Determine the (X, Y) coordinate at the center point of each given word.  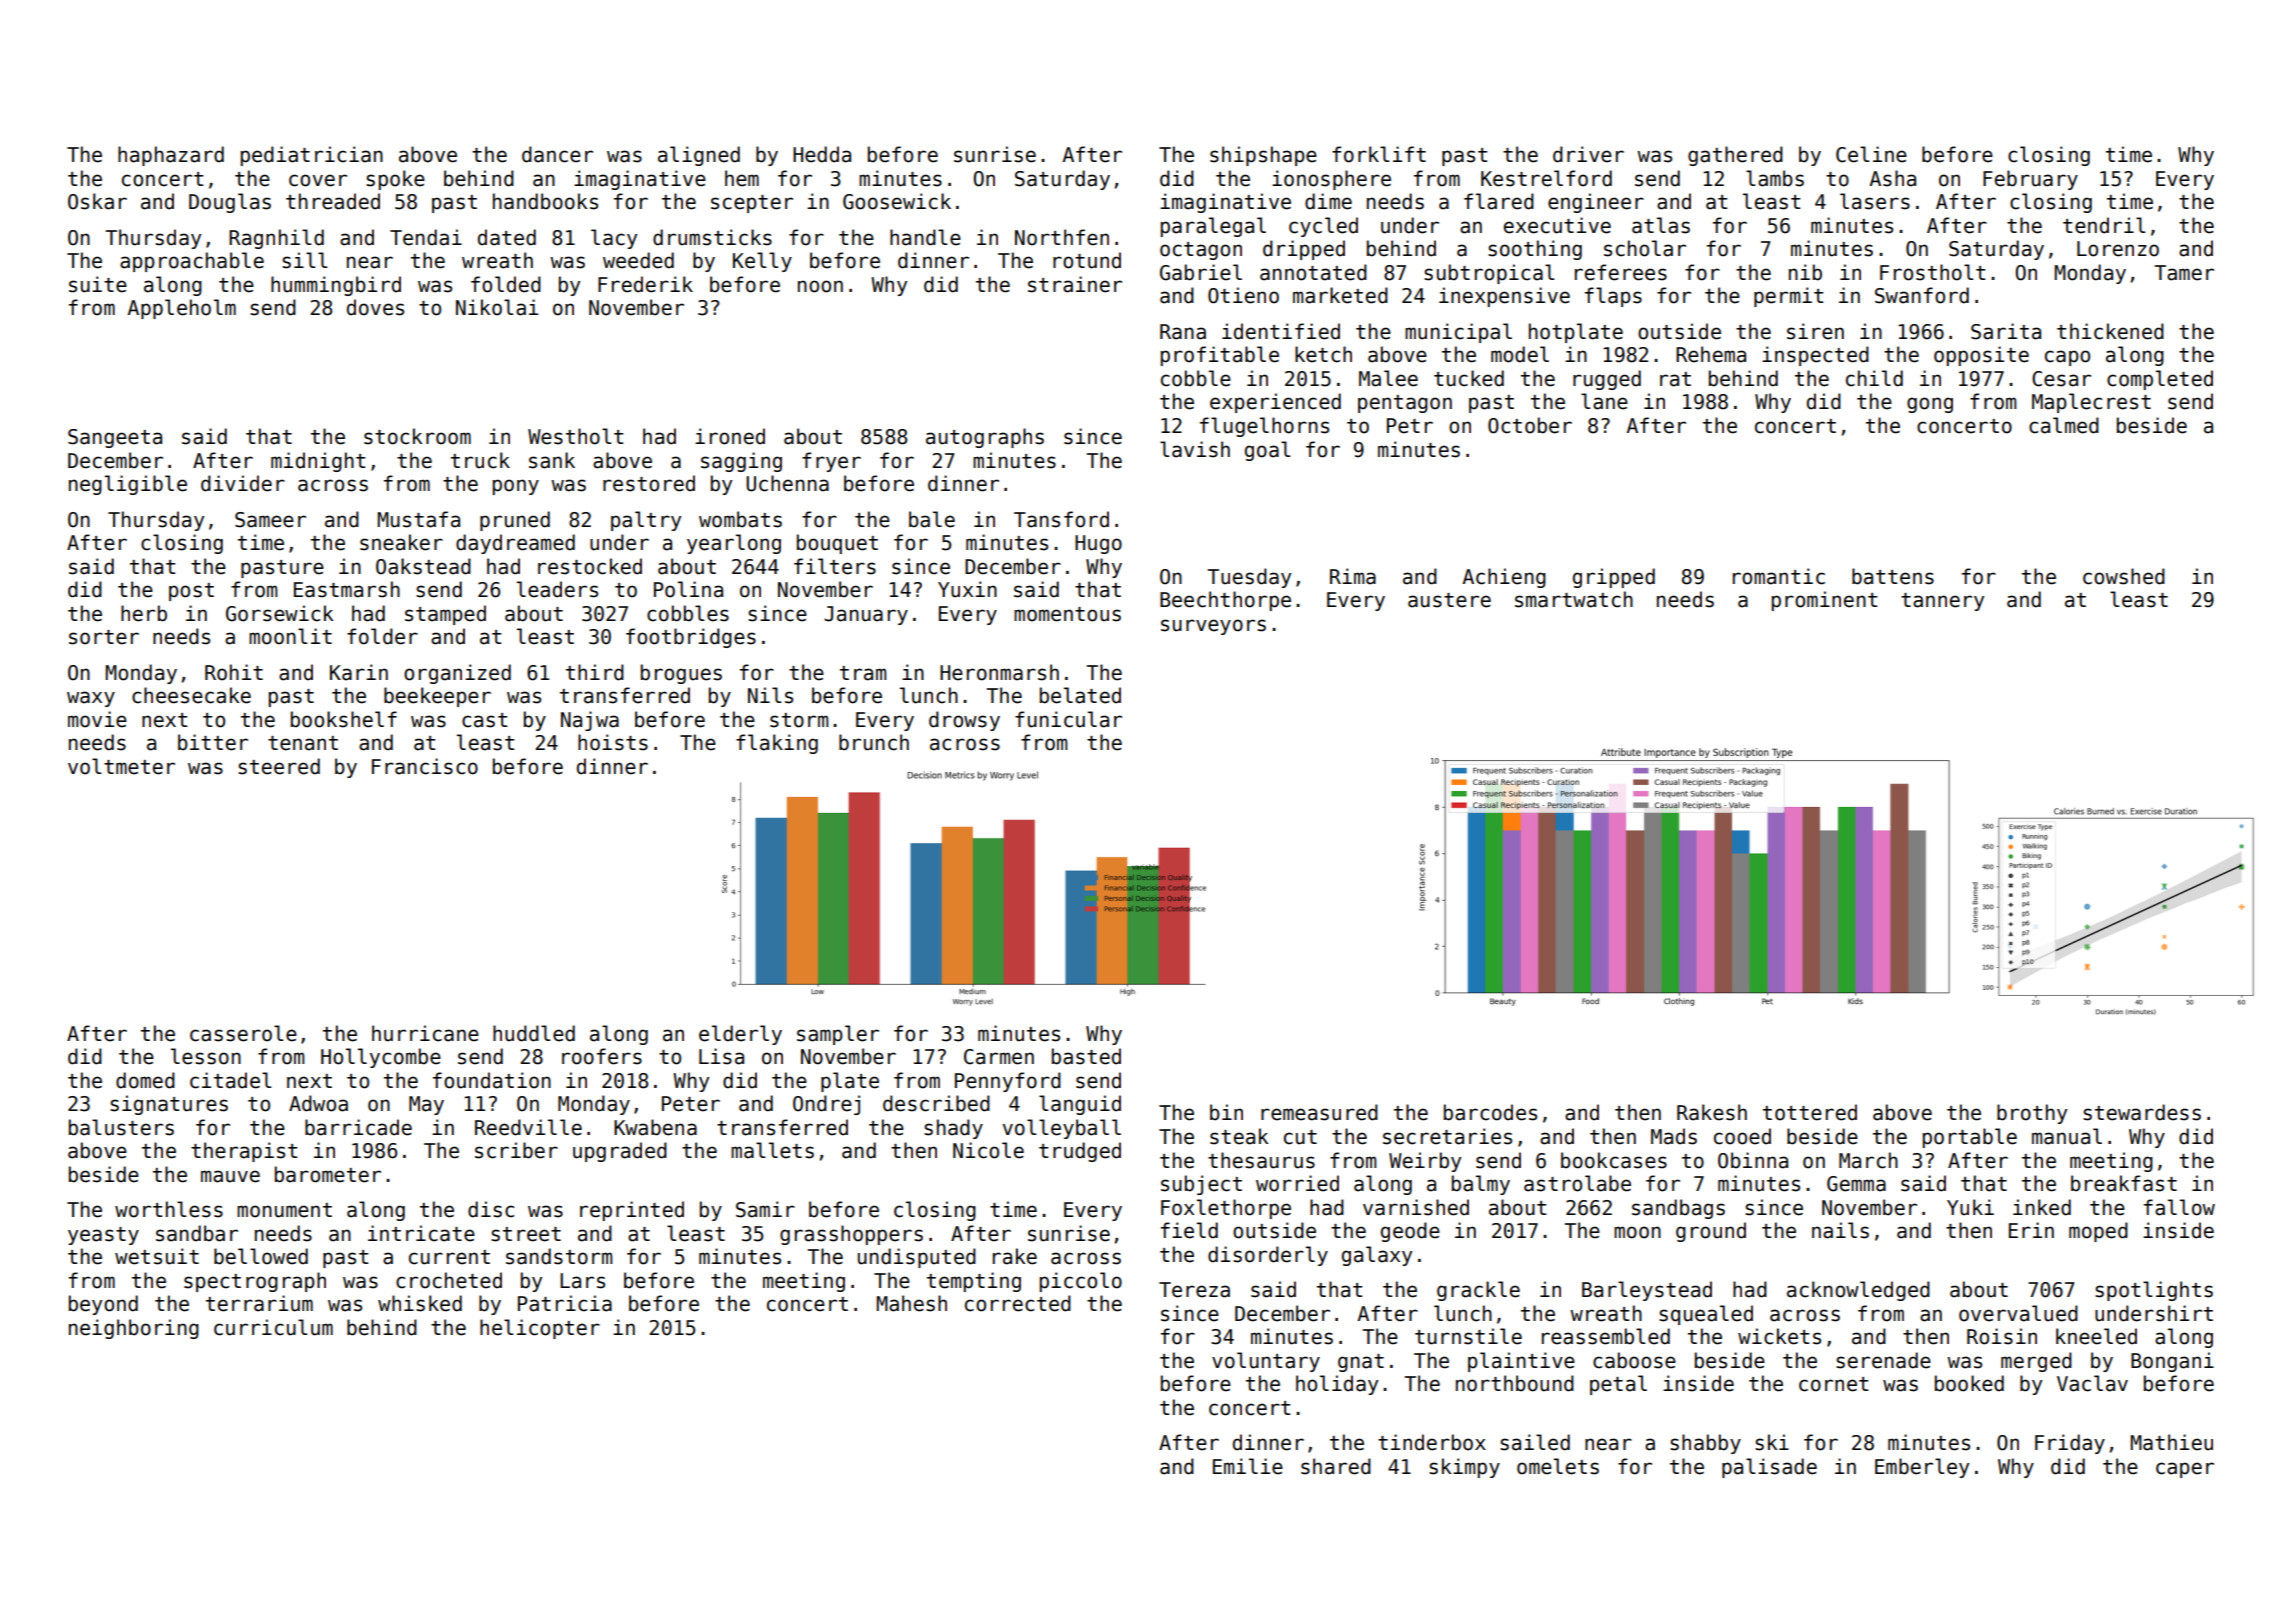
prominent (1824, 601)
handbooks (545, 201)
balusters (121, 1127)
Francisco (425, 766)
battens (1893, 576)
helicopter (540, 1329)
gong (1930, 405)
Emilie (1248, 1466)
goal (1267, 451)
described (936, 1103)
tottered (1810, 1112)
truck (480, 460)
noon (820, 286)
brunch (874, 742)
